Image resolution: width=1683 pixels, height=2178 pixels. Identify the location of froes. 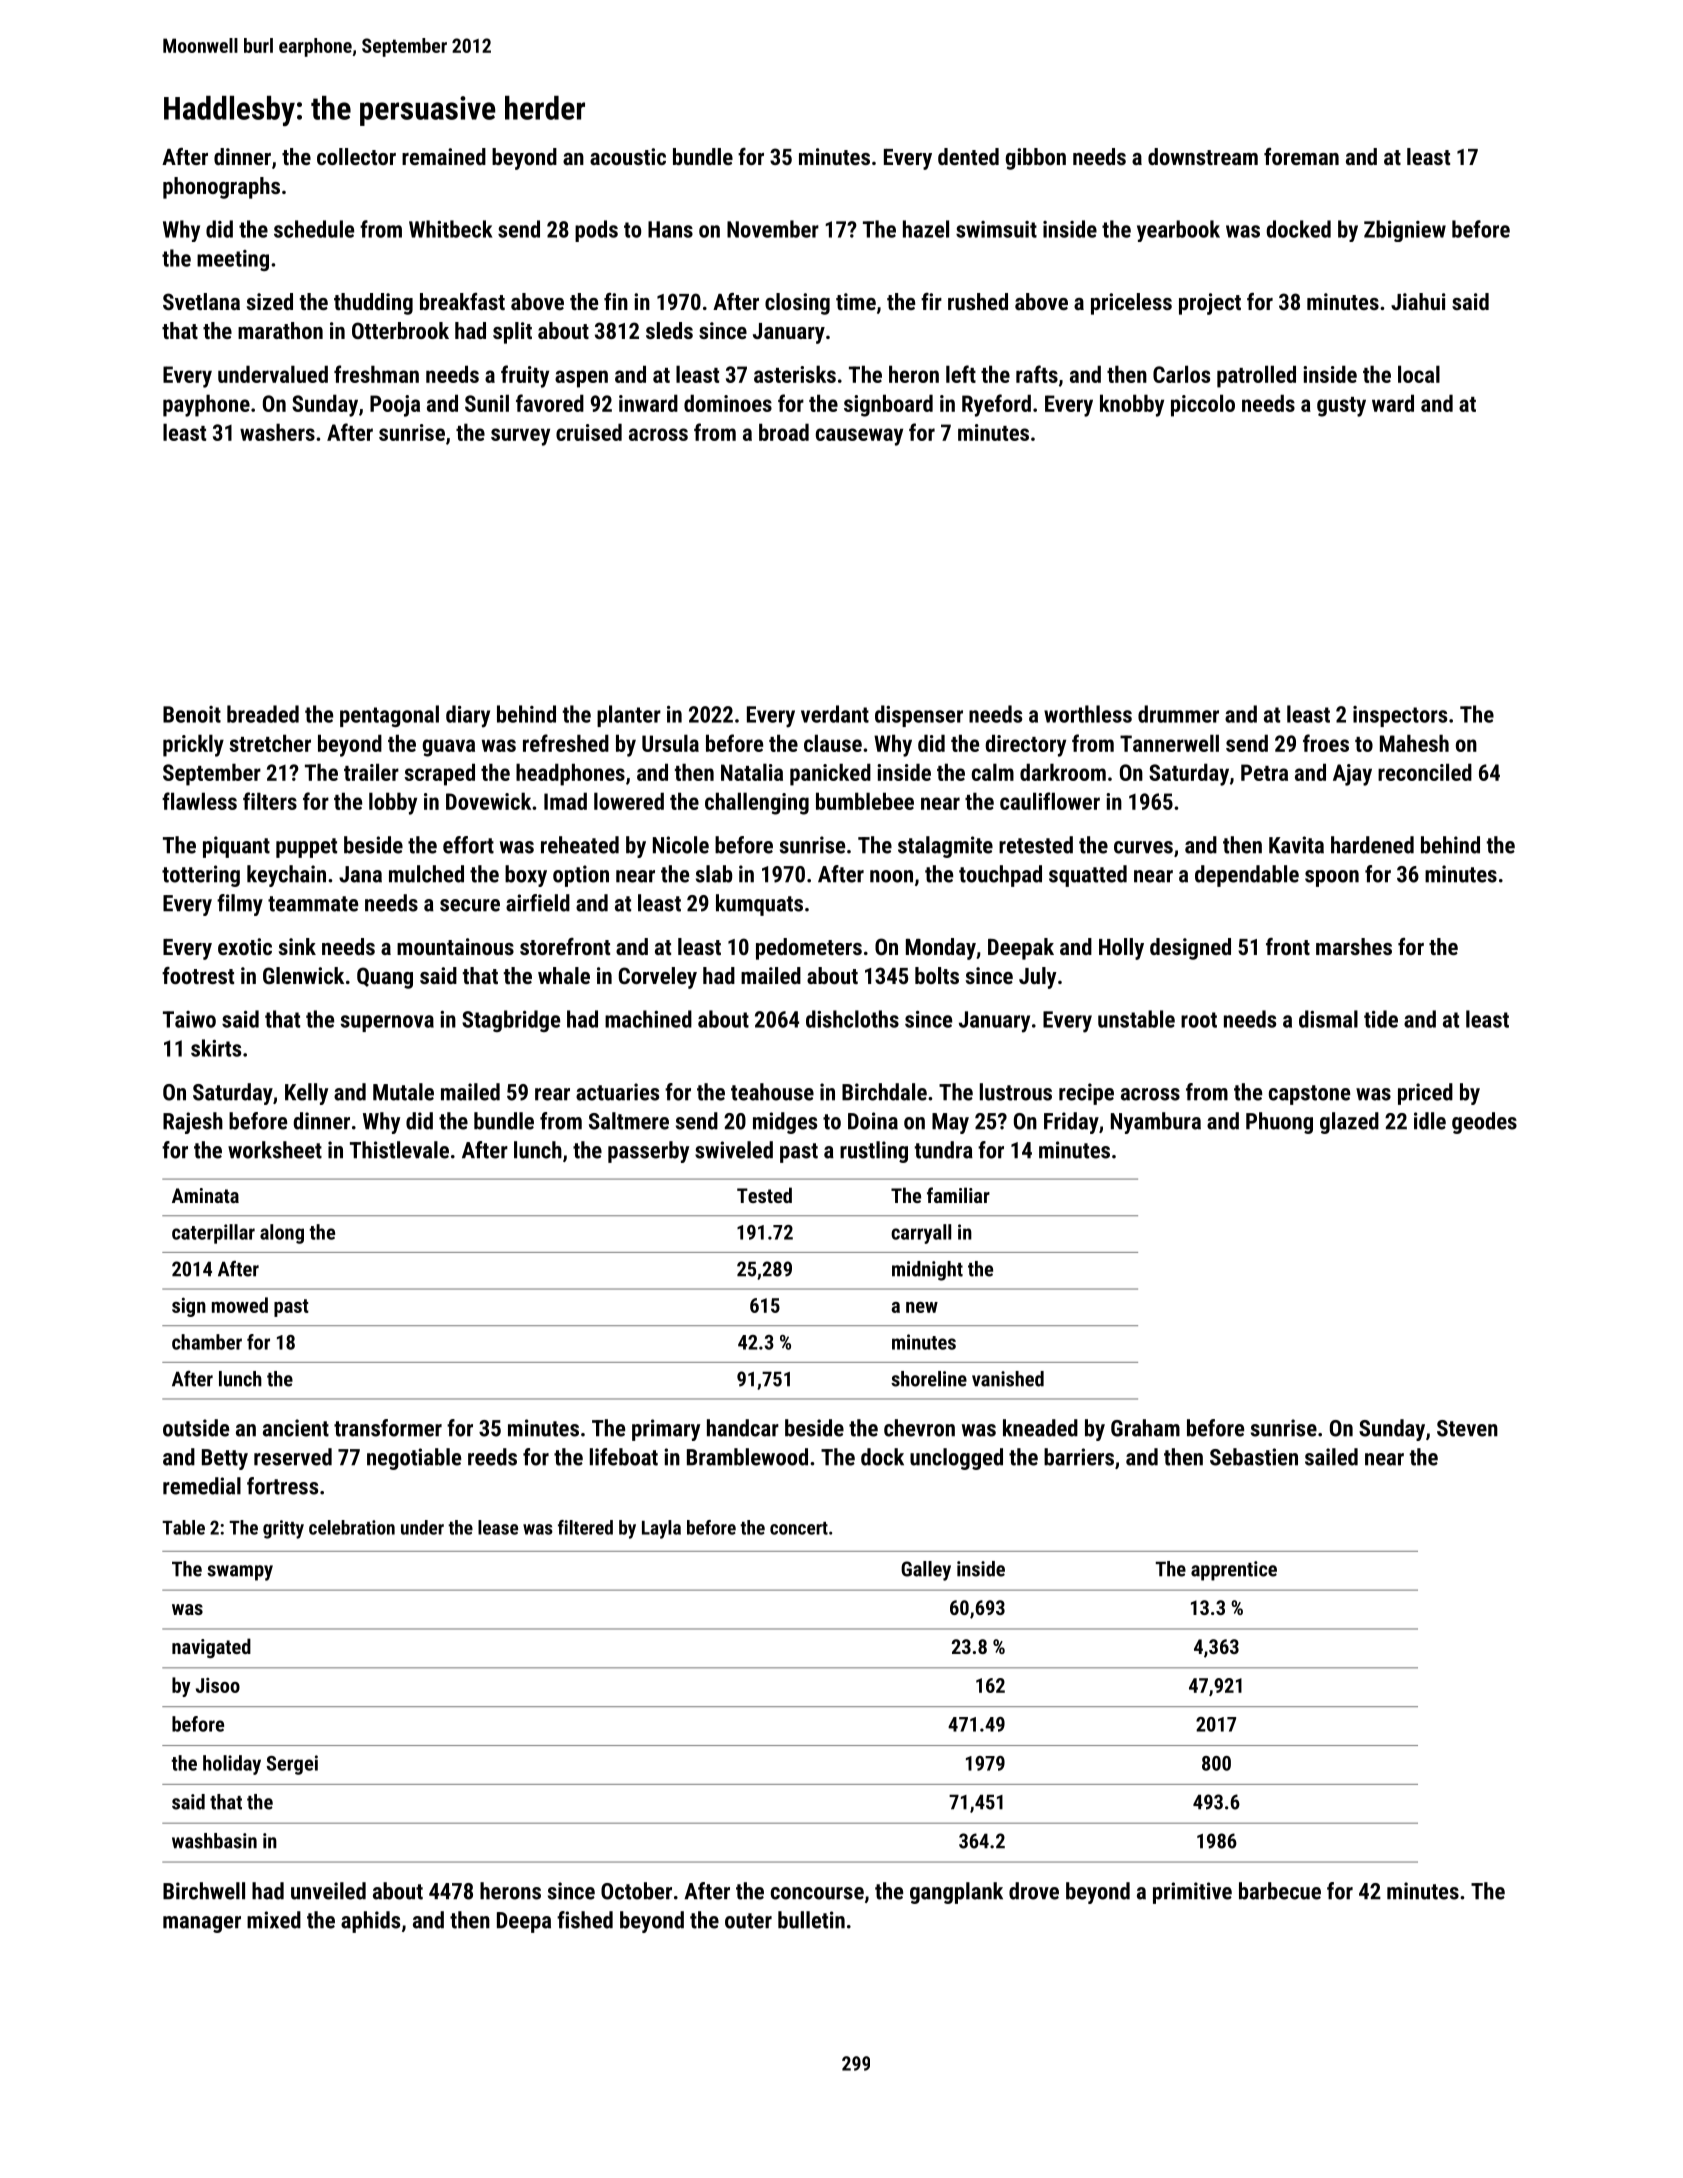
(1326, 743).
